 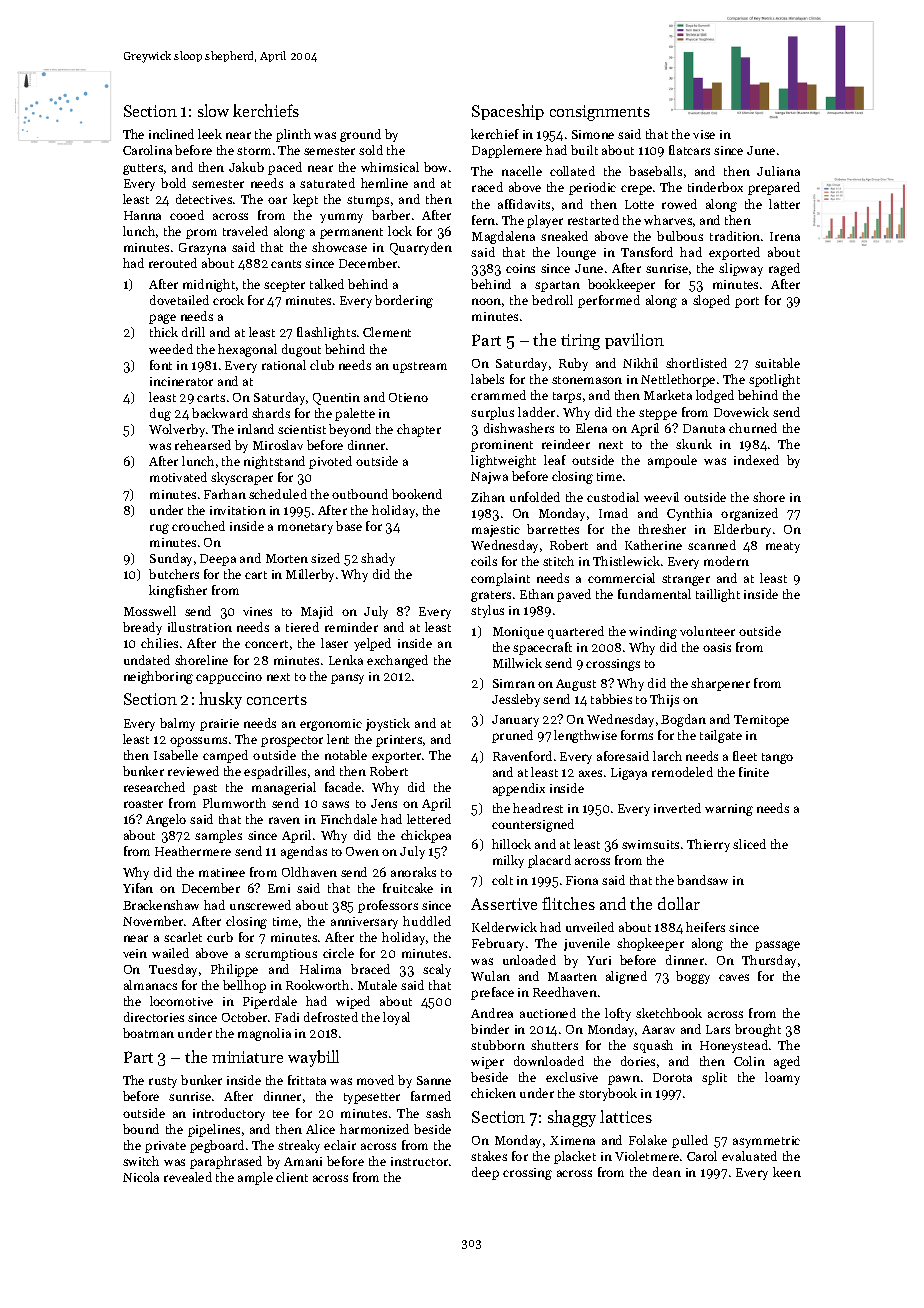 I want to click on Hanna, so click(x=142, y=215).
